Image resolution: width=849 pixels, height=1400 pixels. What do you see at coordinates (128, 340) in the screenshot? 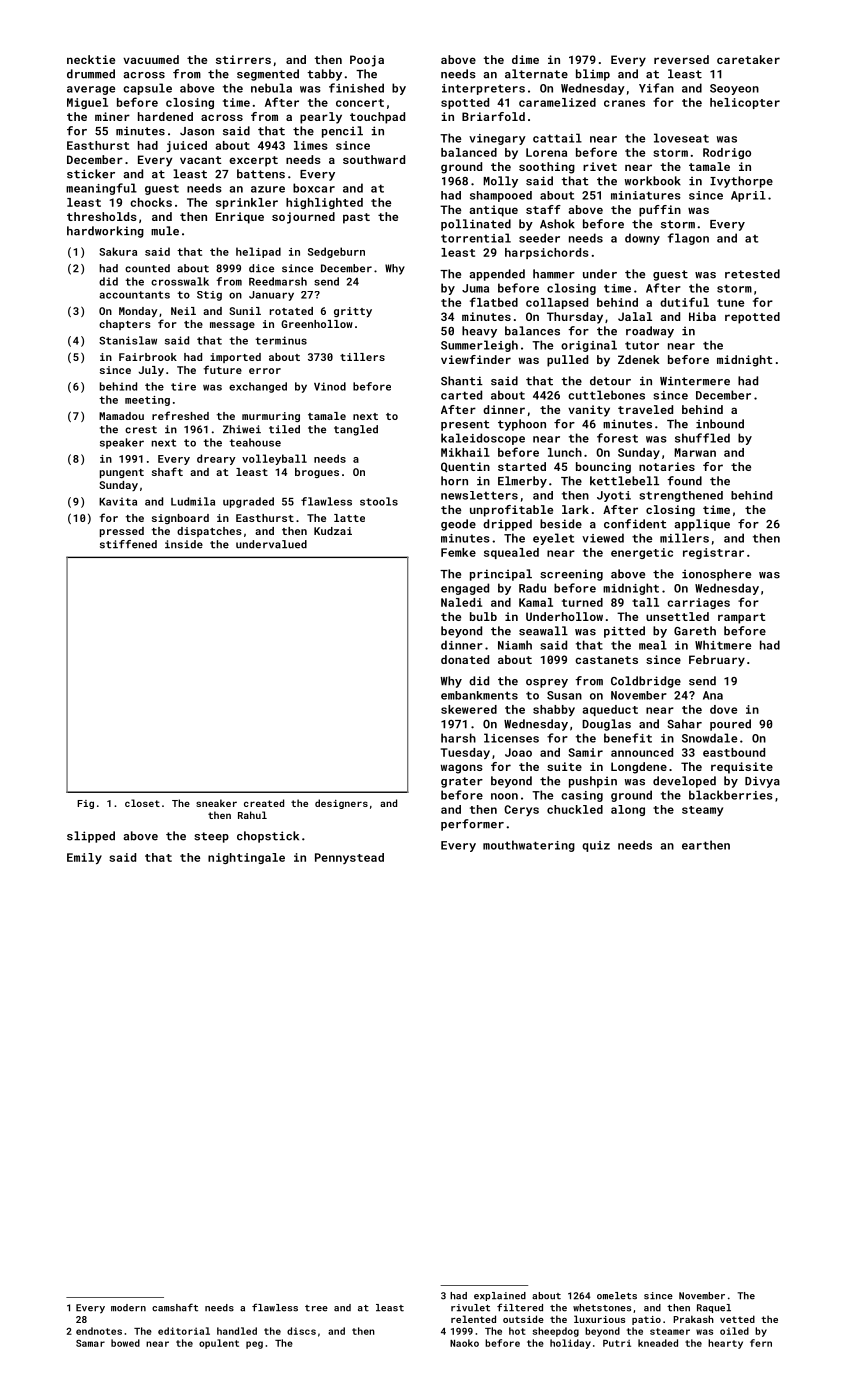
I see `Stanislaw` at bounding box center [128, 340].
